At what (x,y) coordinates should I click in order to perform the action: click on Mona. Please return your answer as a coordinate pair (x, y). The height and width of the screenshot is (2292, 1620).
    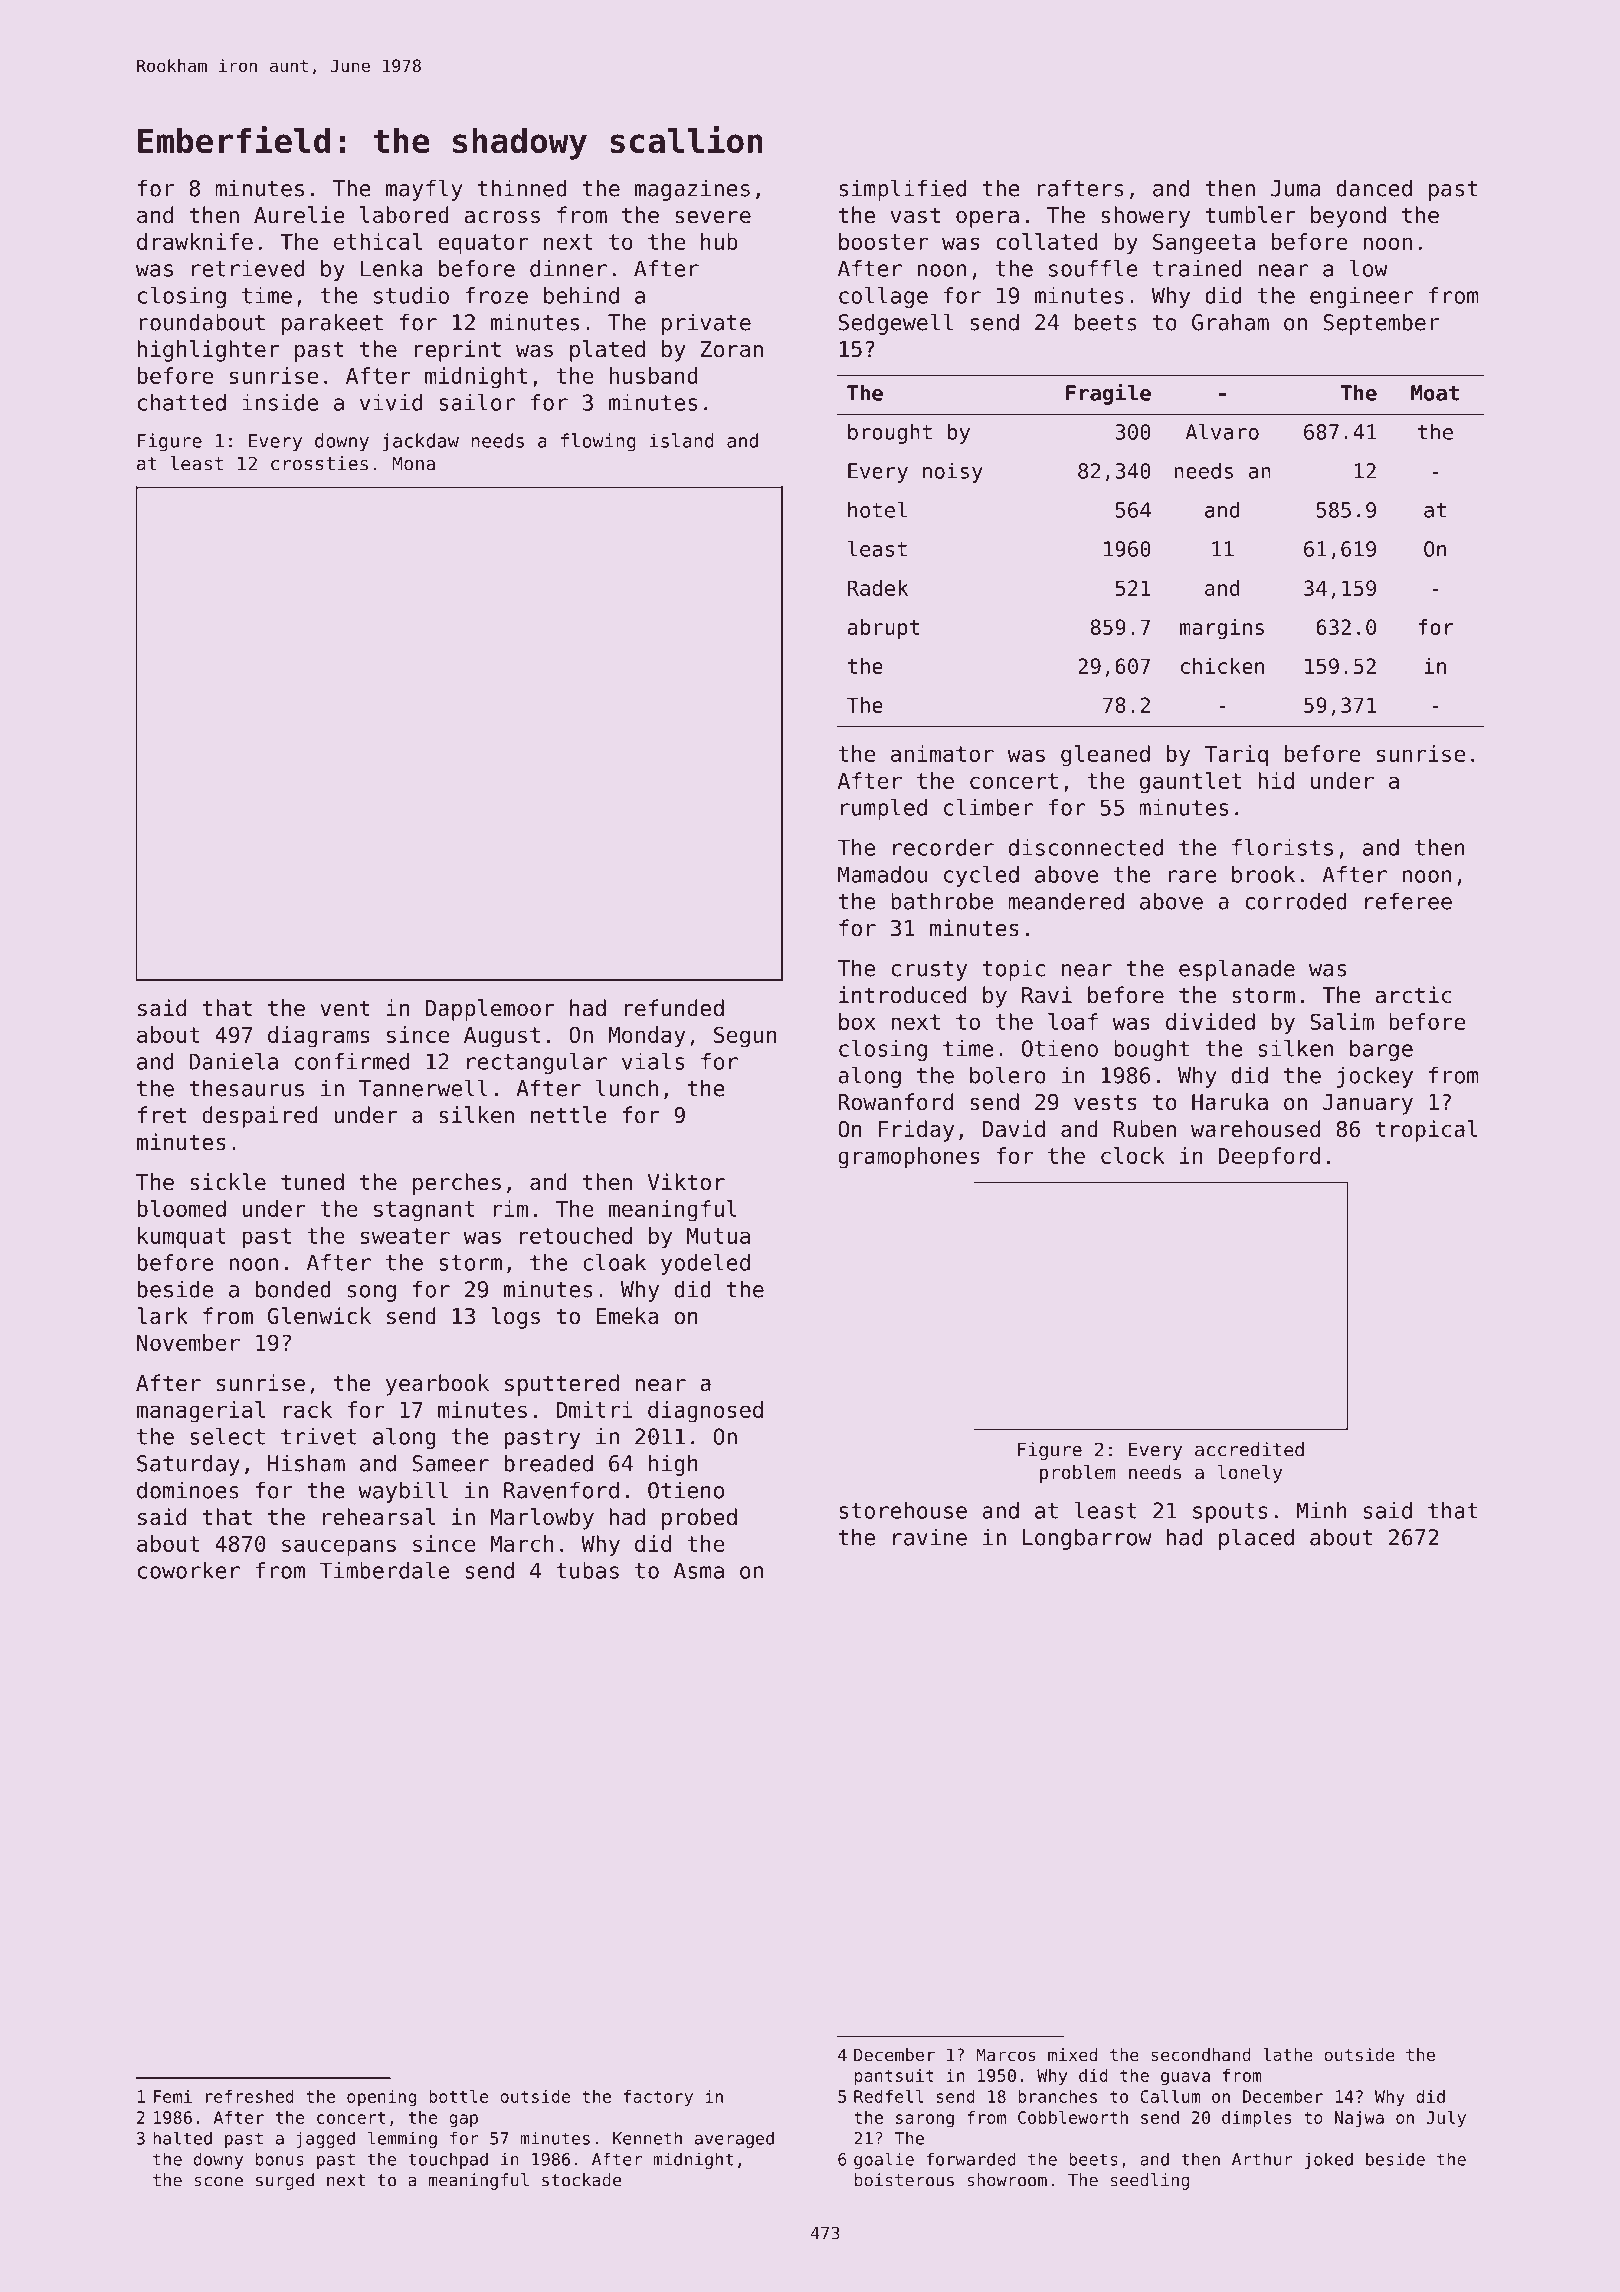
    Looking at the image, I should click on (414, 463).
